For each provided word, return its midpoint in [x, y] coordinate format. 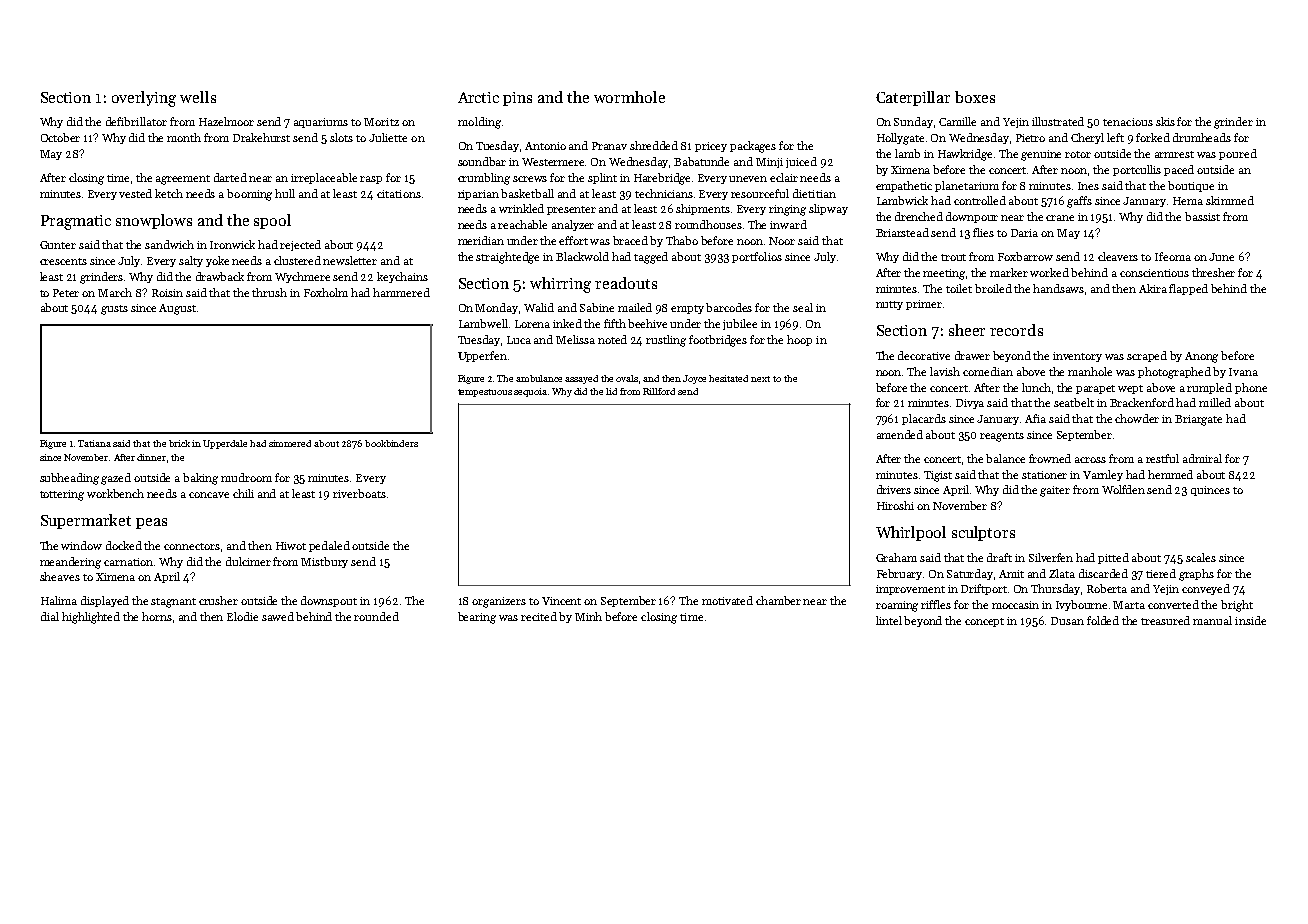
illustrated [1058, 121]
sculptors [983, 533]
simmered [290, 443]
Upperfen [482, 356]
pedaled [329, 546]
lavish [945, 371]
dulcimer [248, 561]
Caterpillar [913, 98]
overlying [144, 99]
